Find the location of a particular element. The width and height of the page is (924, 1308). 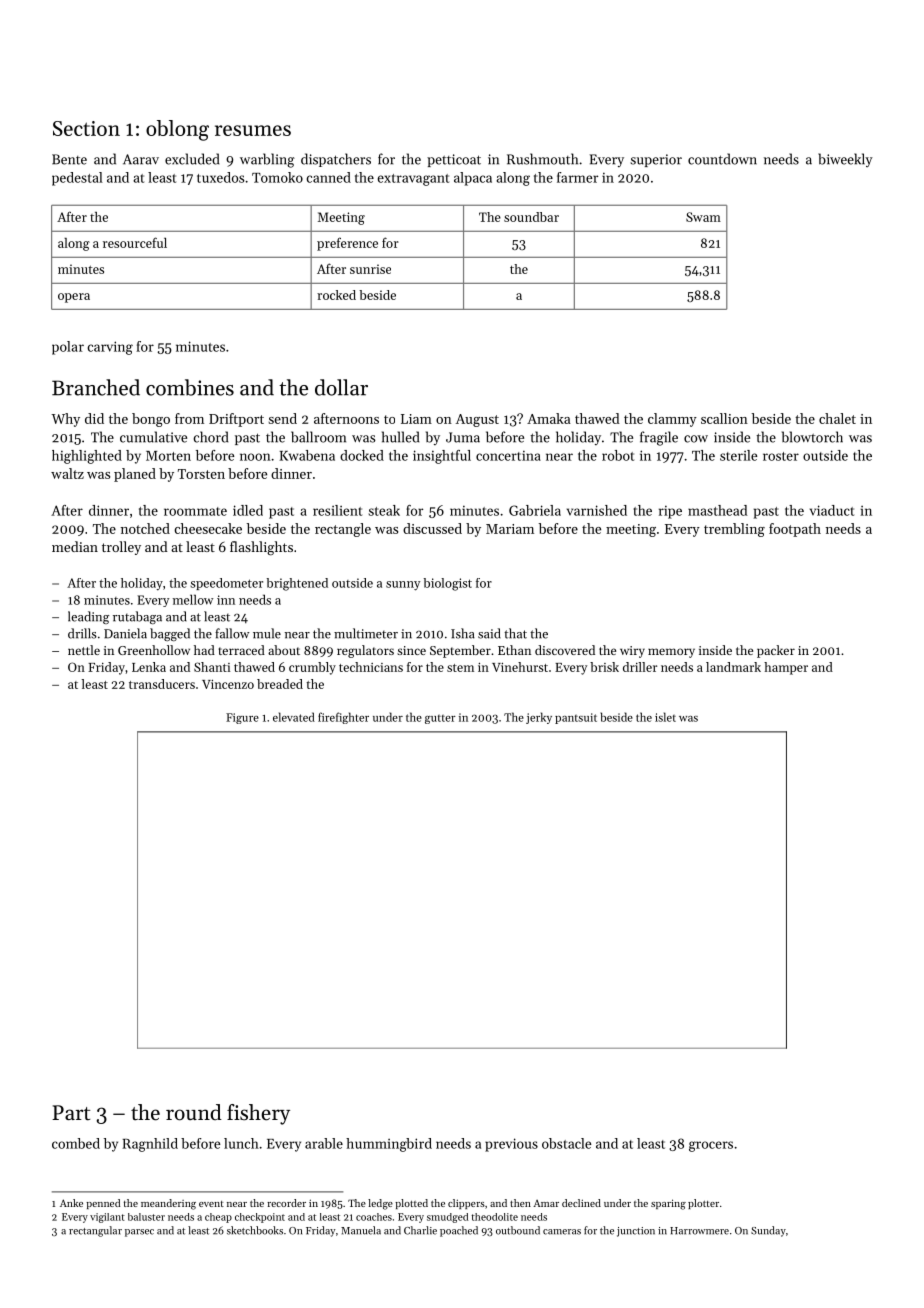

clammy is located at coordinates (672, 420).
